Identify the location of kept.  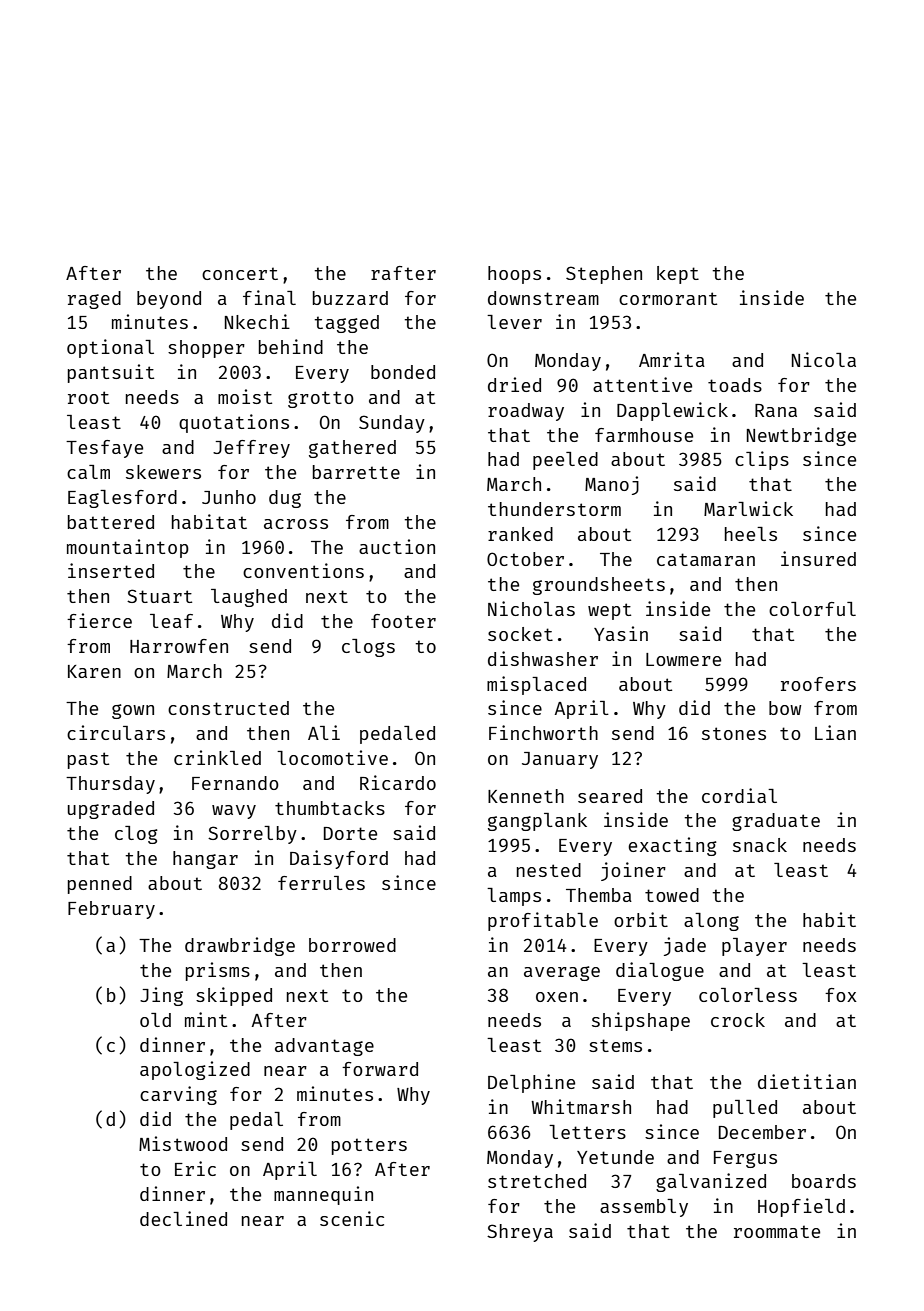
(678, 275).
